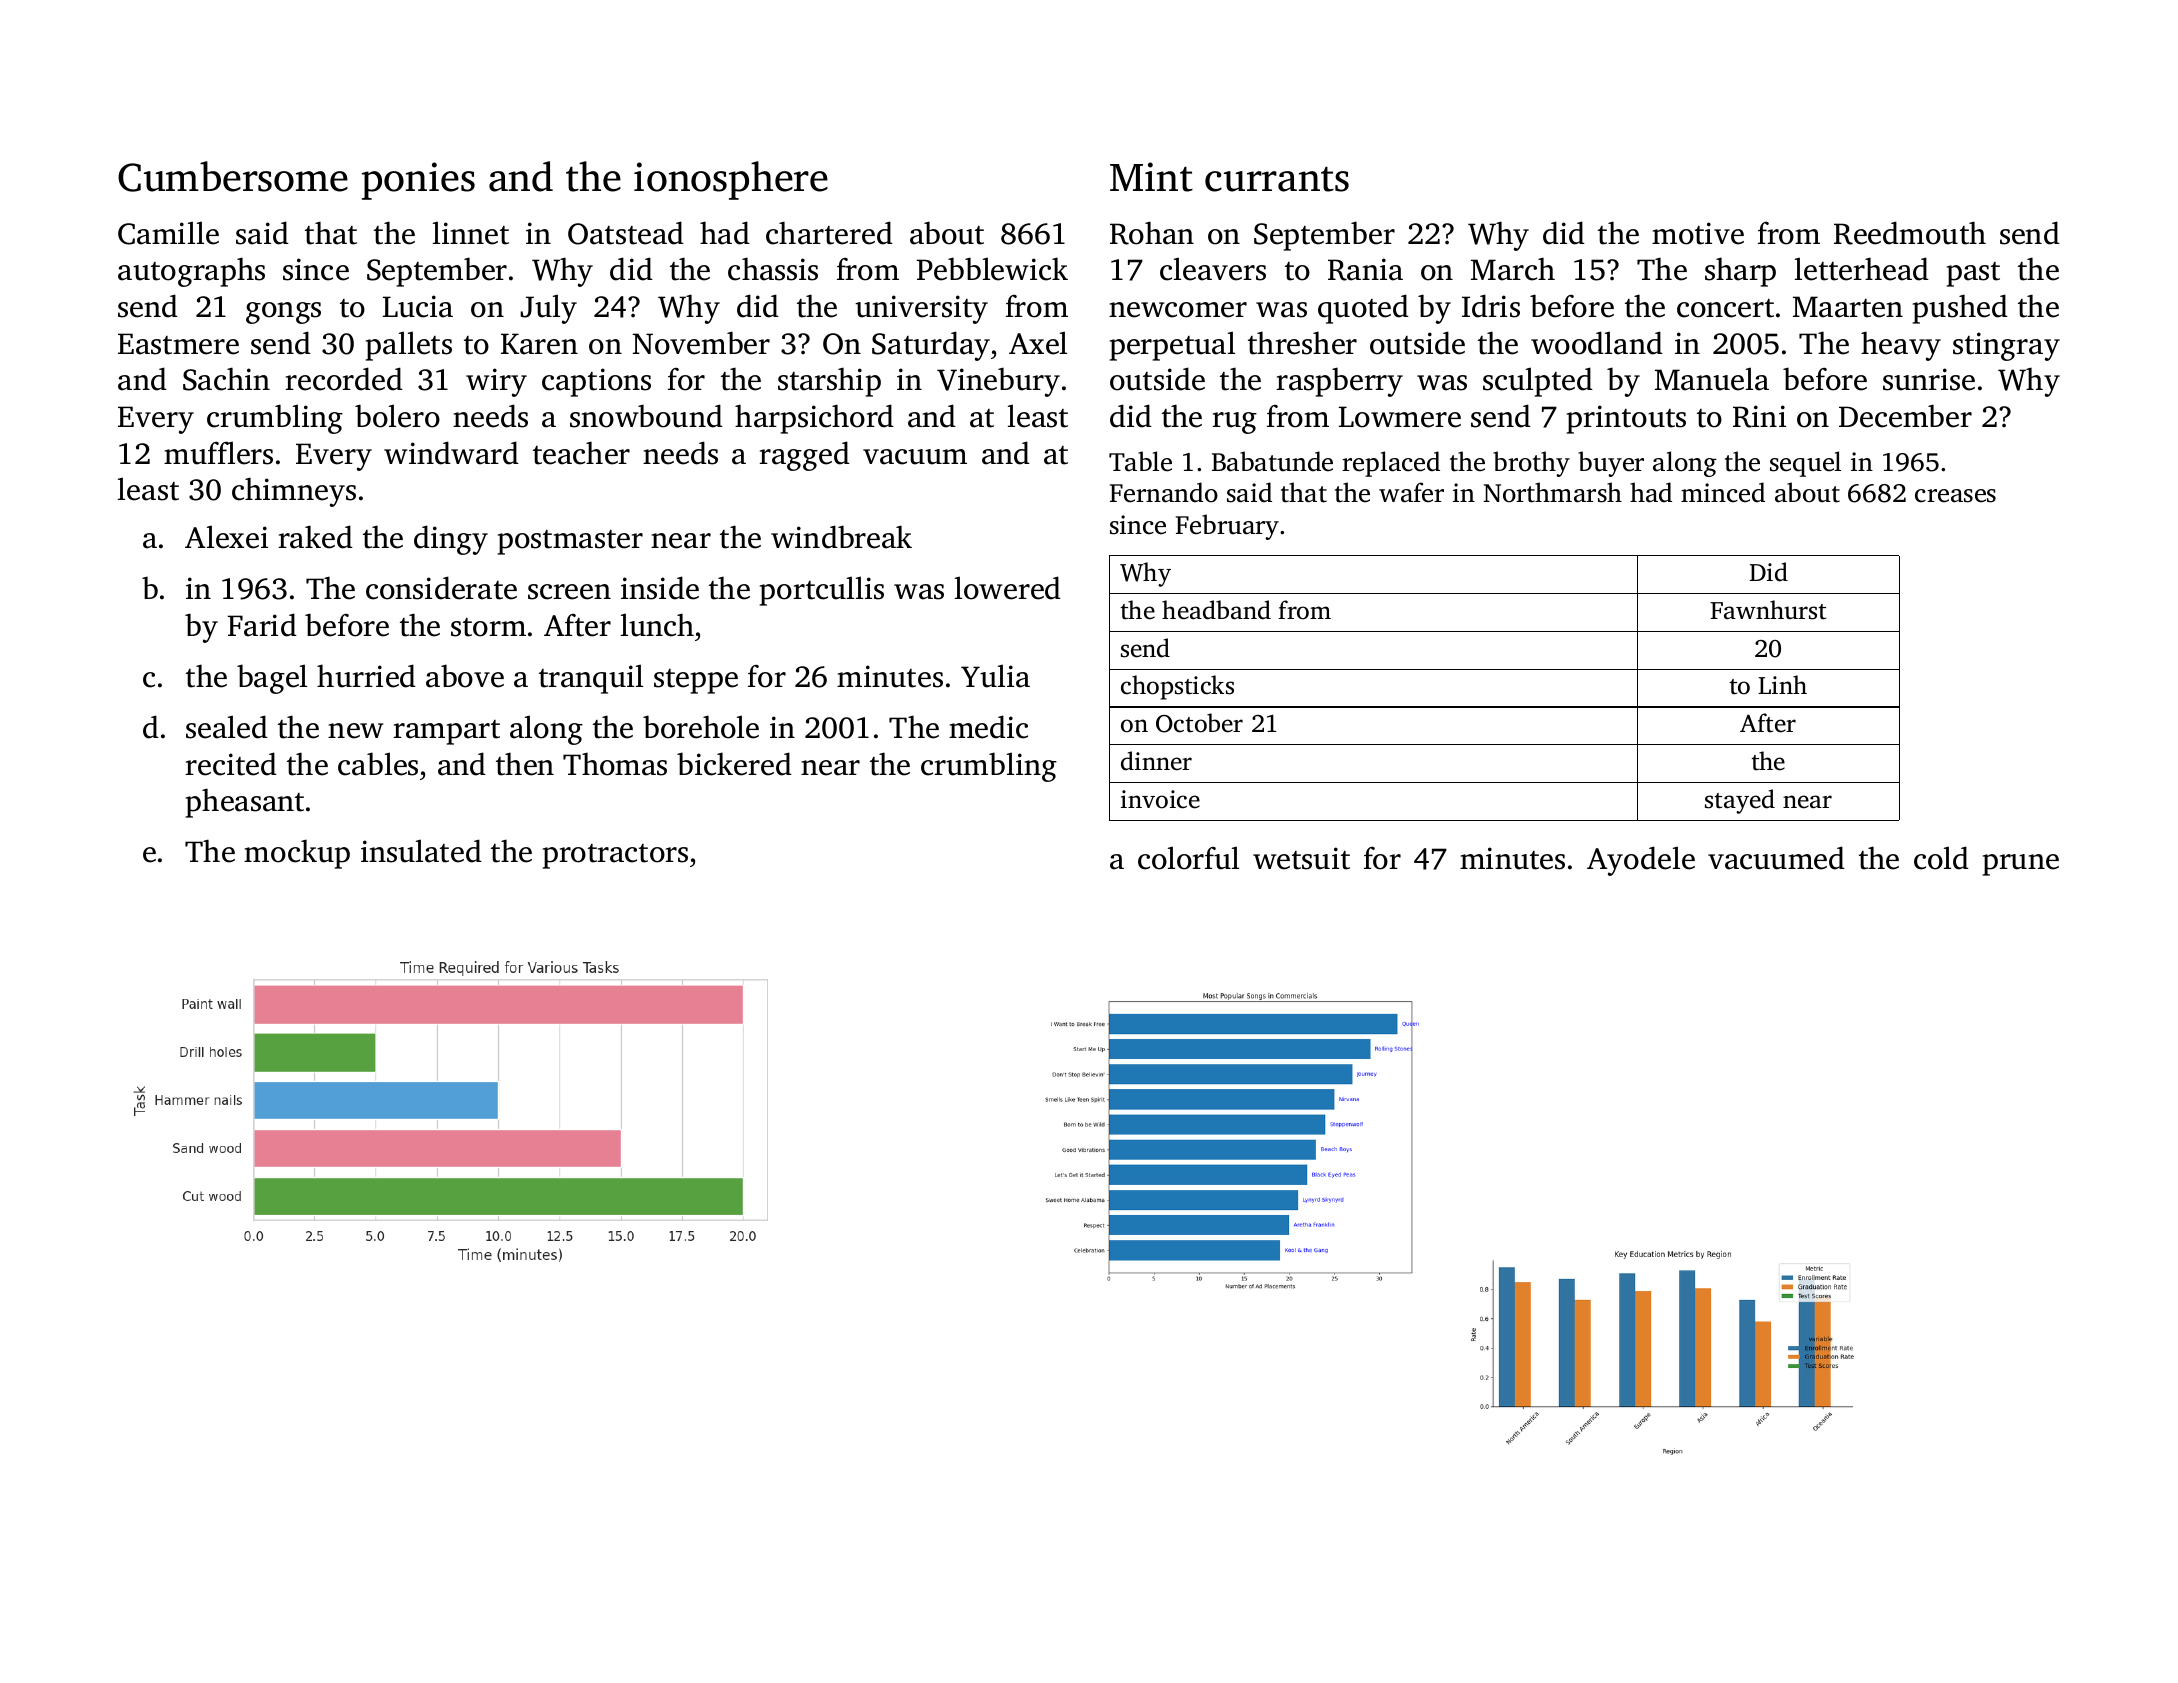  I want to click on Lucia, so click(418, 306).
